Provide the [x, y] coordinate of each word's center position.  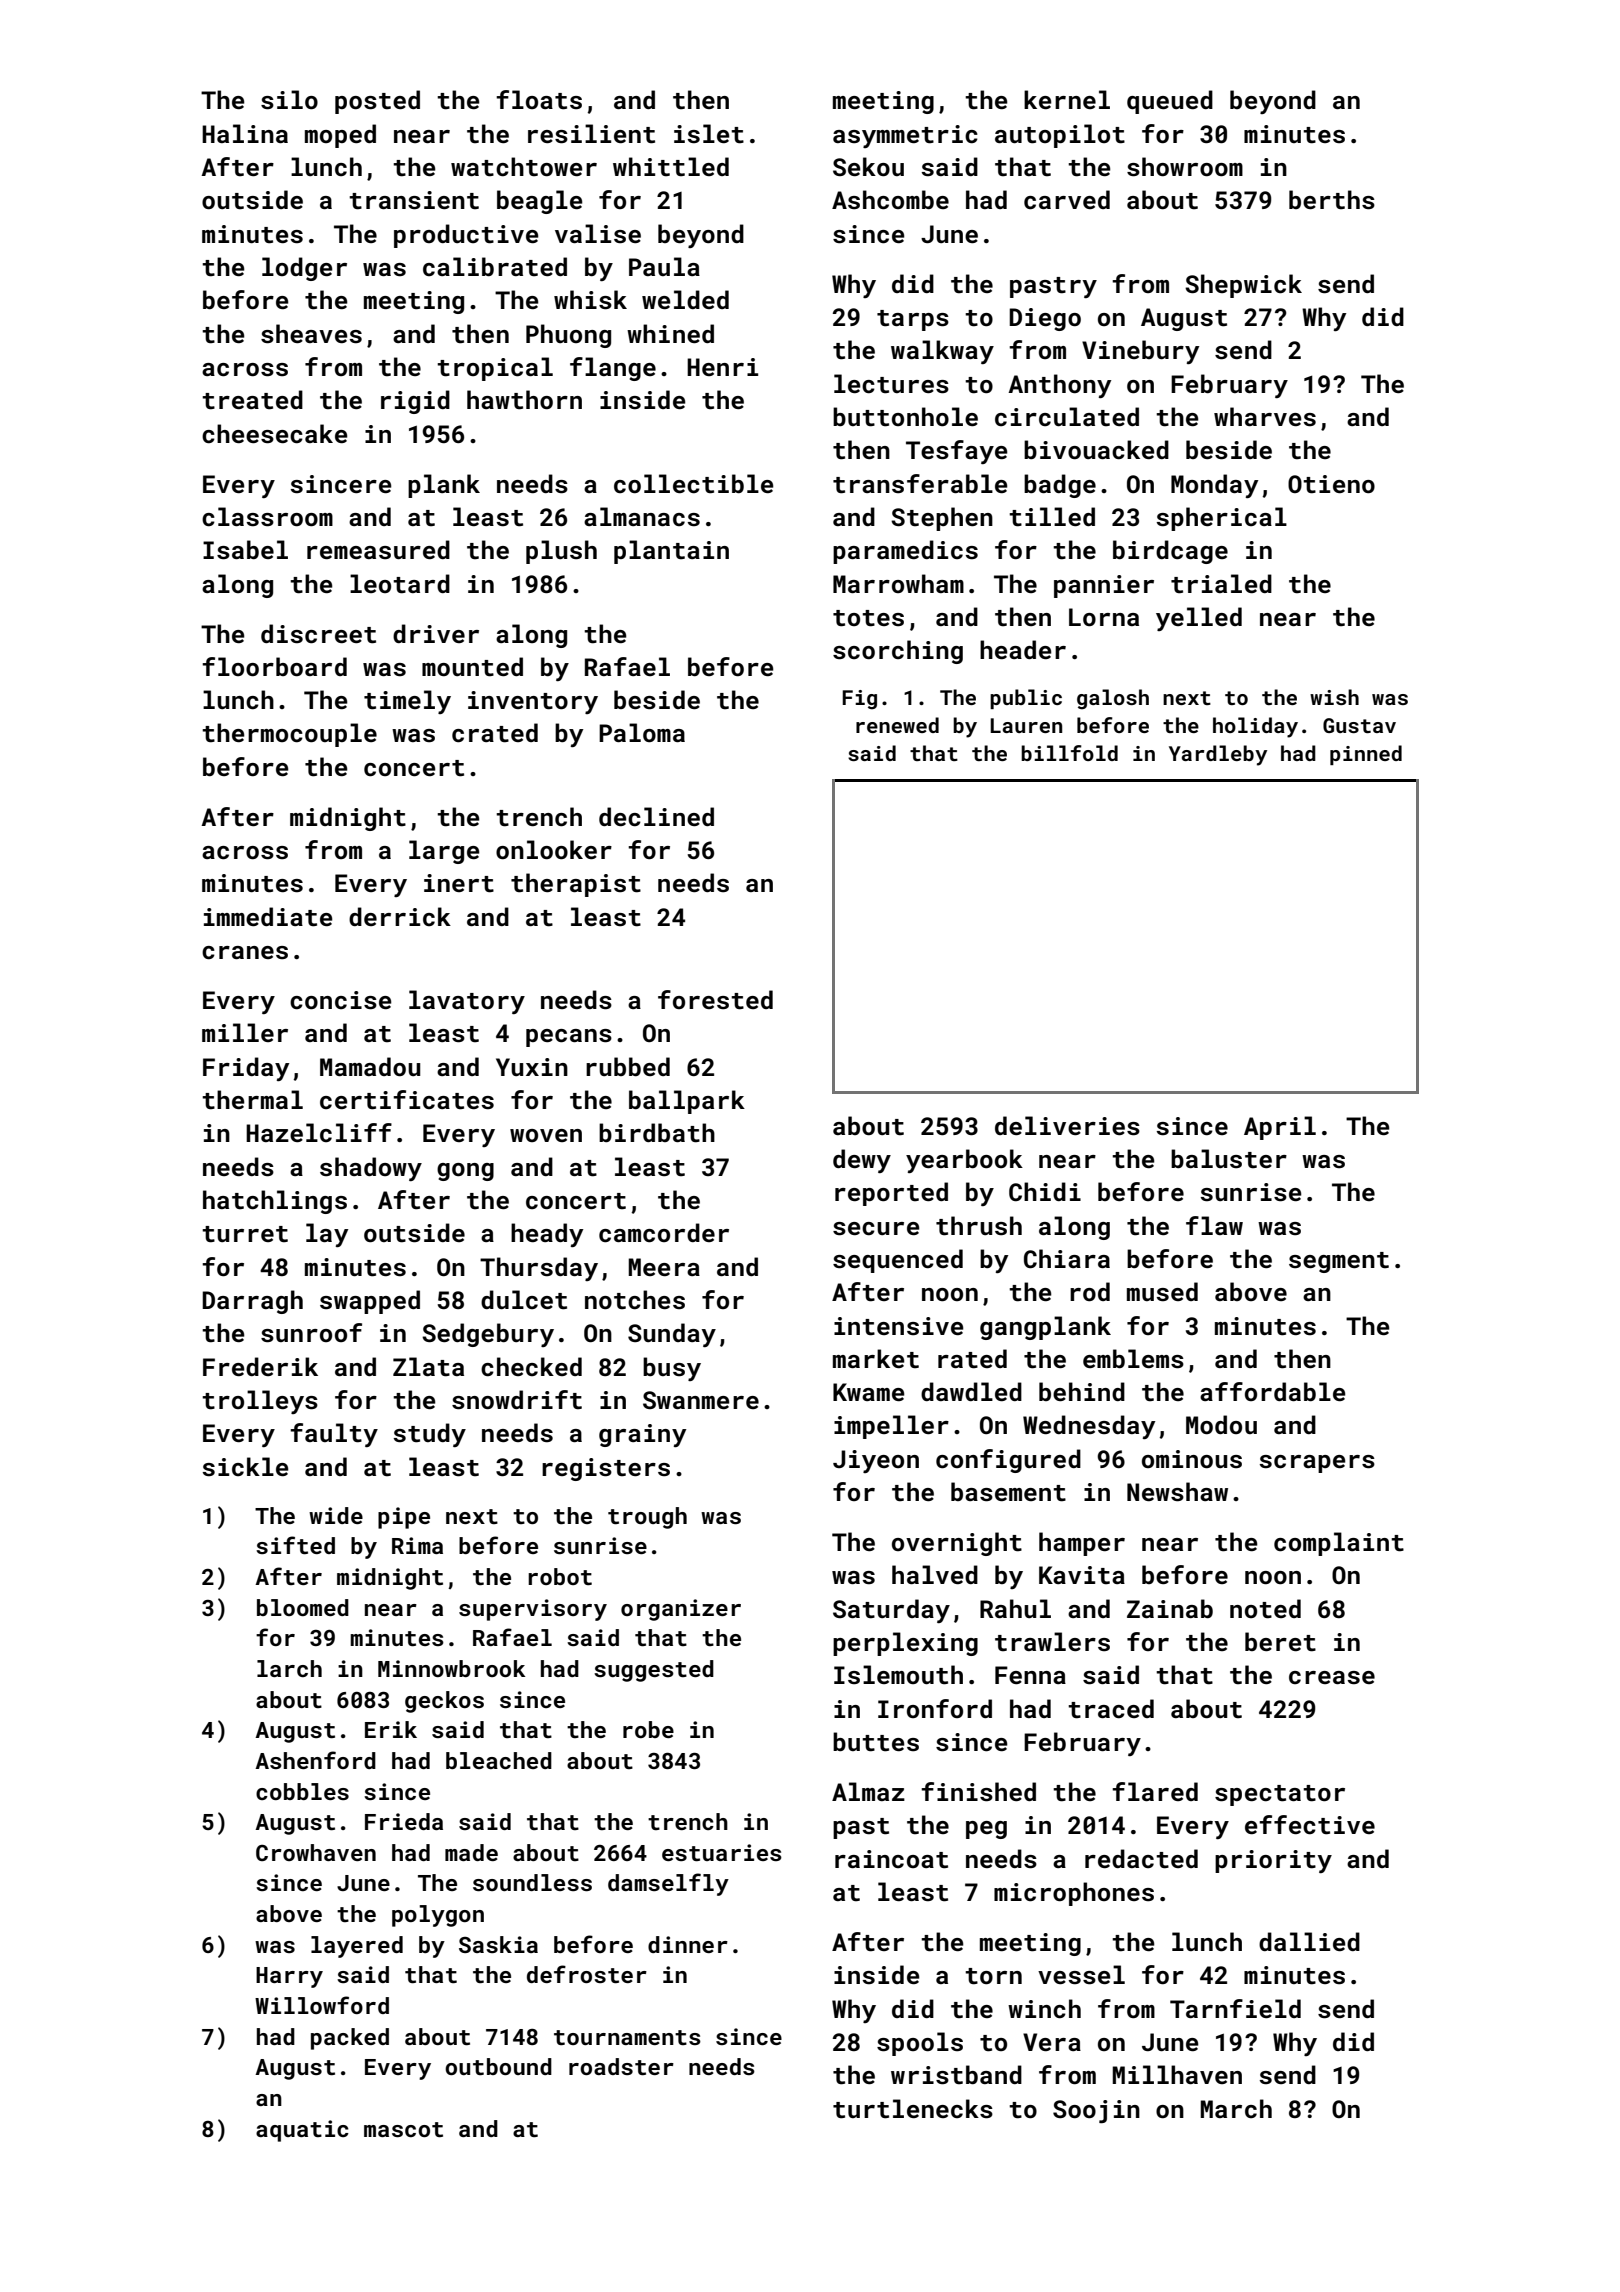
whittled [671, 167]
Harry [289, 1977]
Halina [245, 133]
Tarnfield [1235, 2008]
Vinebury [1140, 352]
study [430, 1435]
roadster [621, 2066]
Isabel [245, 550]
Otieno [1331, 484]
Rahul [1015, 1608]
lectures [891, 384]
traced [1111, 1709]
